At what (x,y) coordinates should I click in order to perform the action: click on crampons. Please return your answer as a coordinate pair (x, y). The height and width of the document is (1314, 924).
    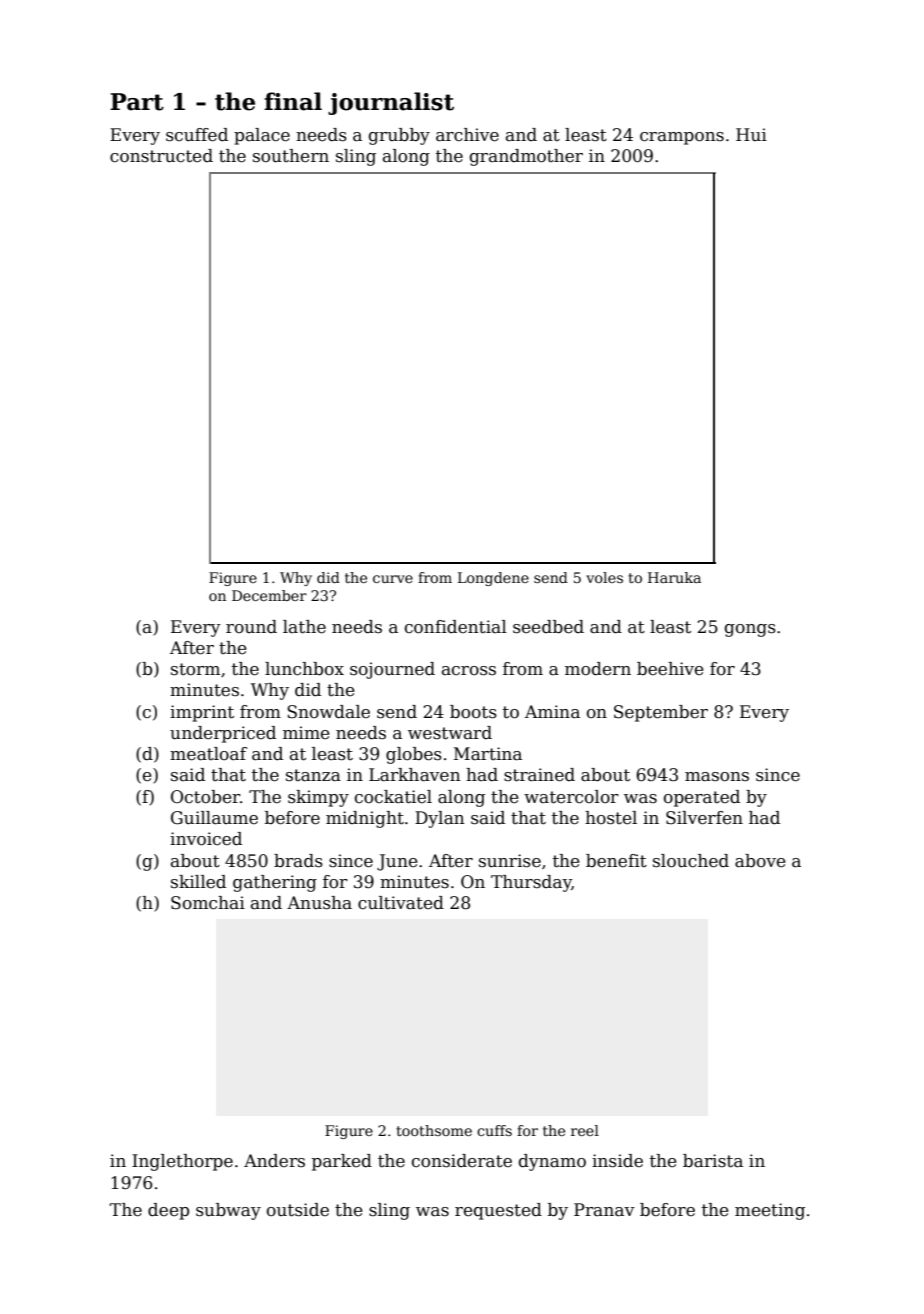
    Looking at the image, I should click on (682, 138).
